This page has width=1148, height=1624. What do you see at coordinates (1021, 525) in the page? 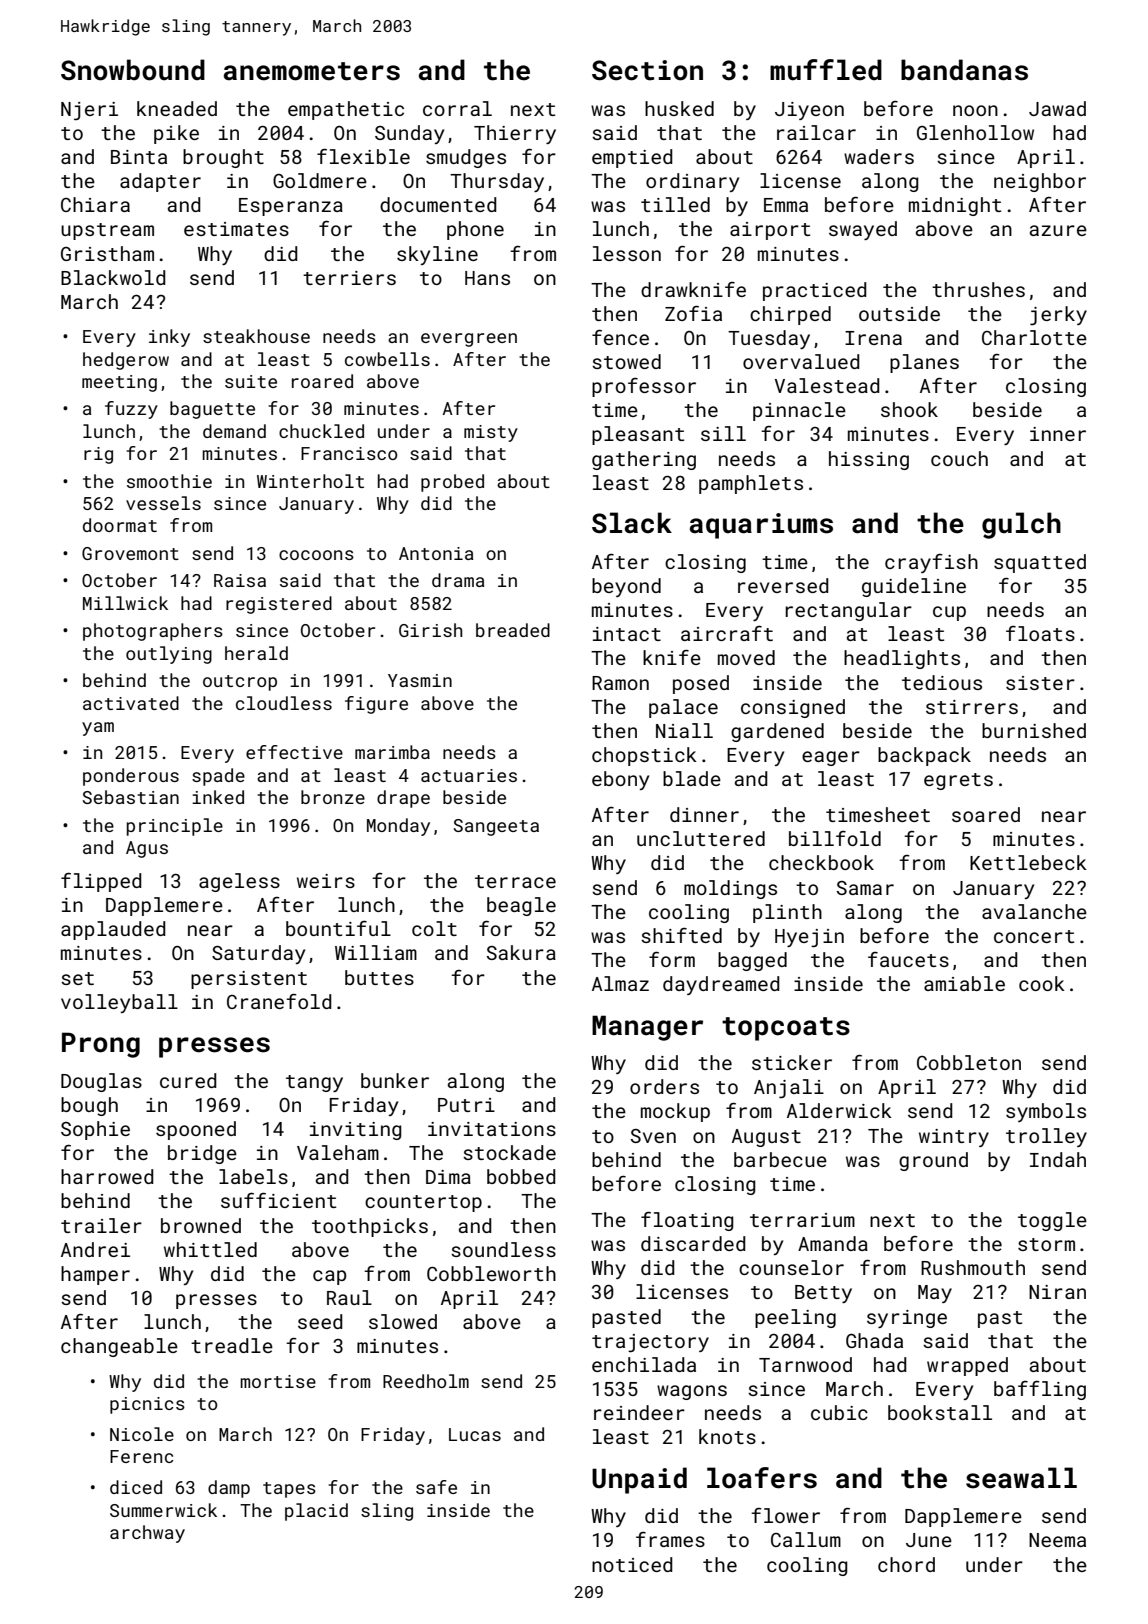
I see `gulch` at bounding box center [1021, 525].
